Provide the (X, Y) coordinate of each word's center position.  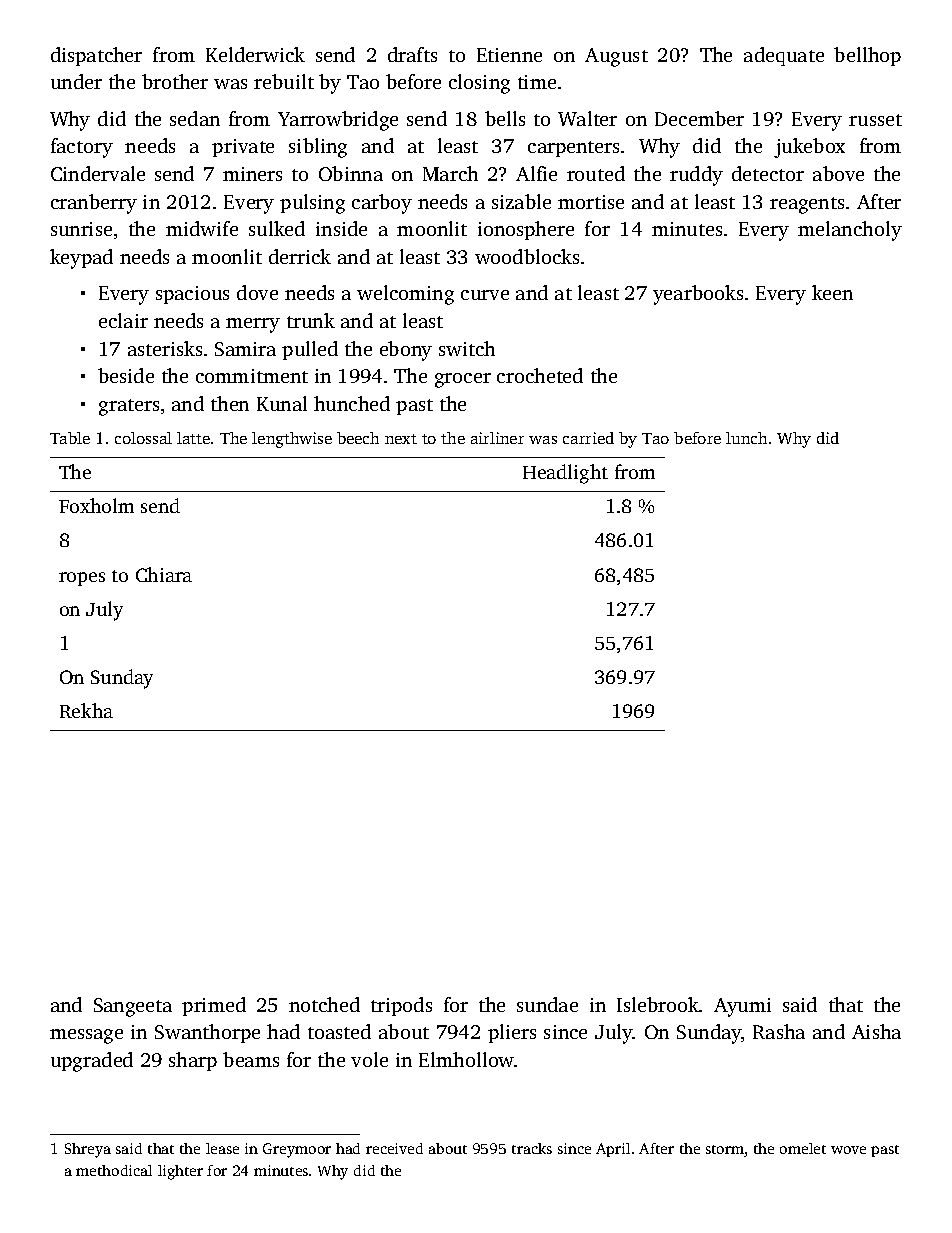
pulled (310, 350)
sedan (195, 118)
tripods (401, 1006)
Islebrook (658, 1004)
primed (214, 1006)
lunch (746, 438)
